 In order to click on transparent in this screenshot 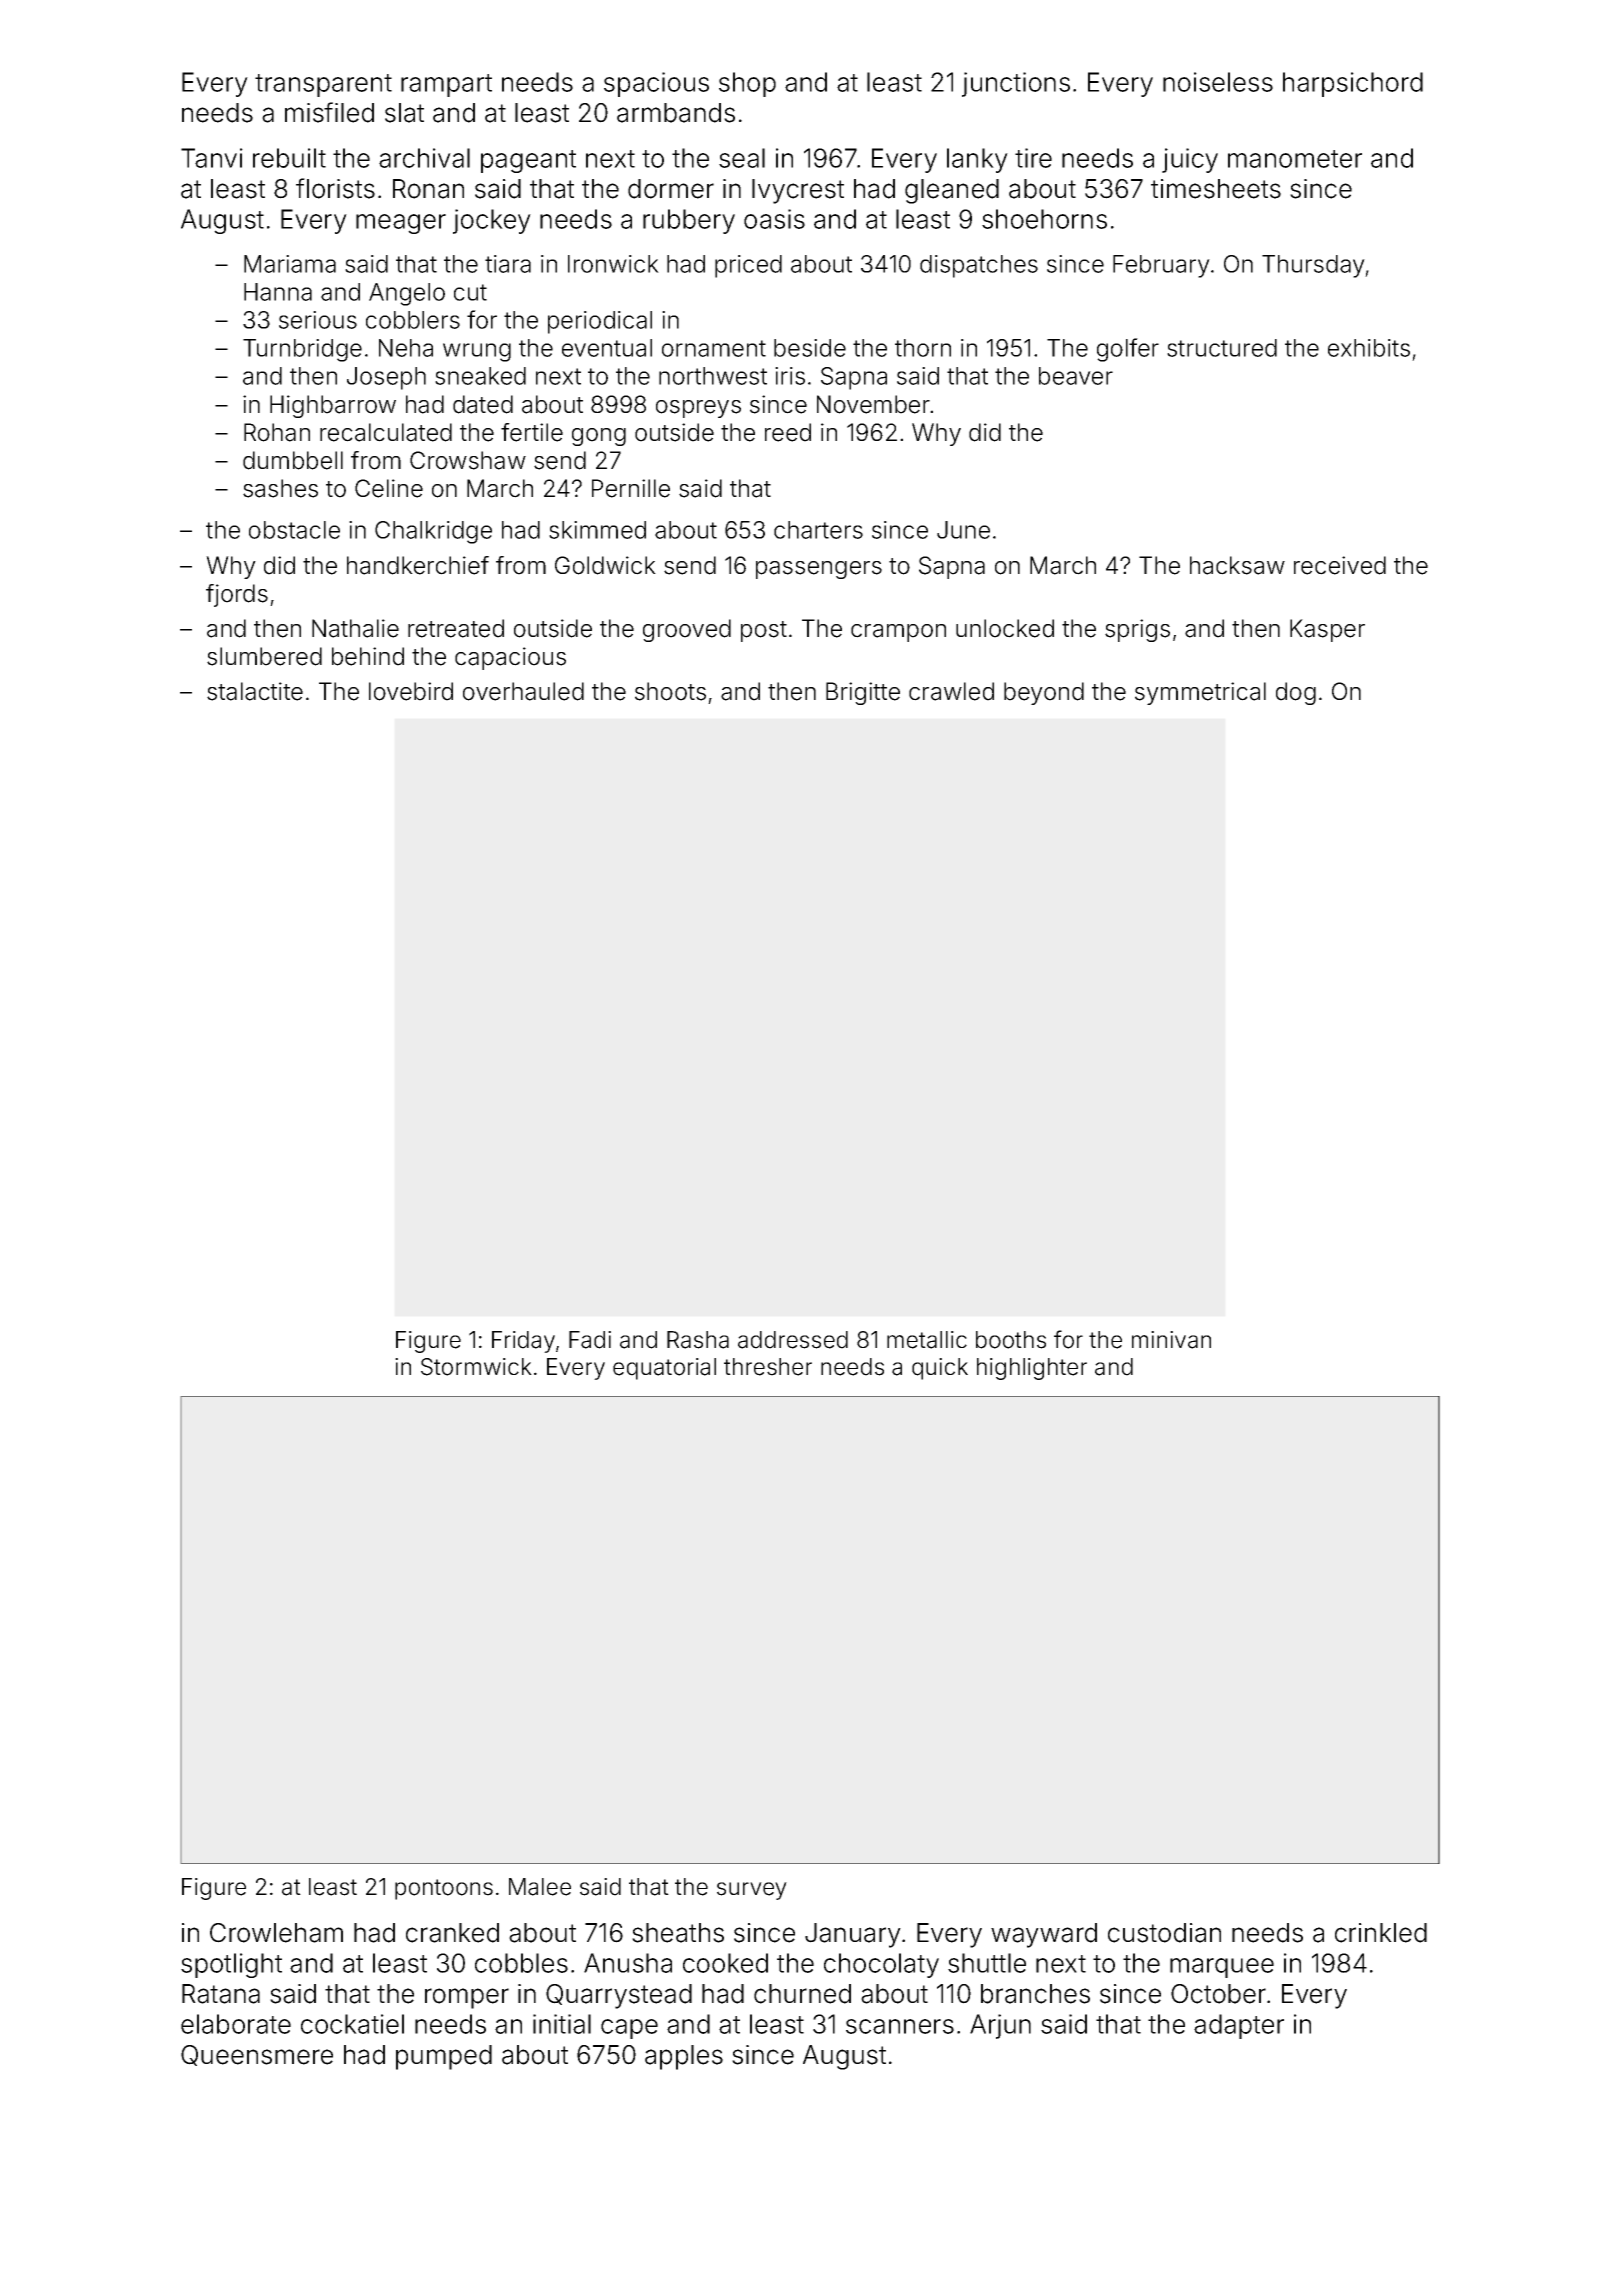, I will do `click(323, 85)`.
